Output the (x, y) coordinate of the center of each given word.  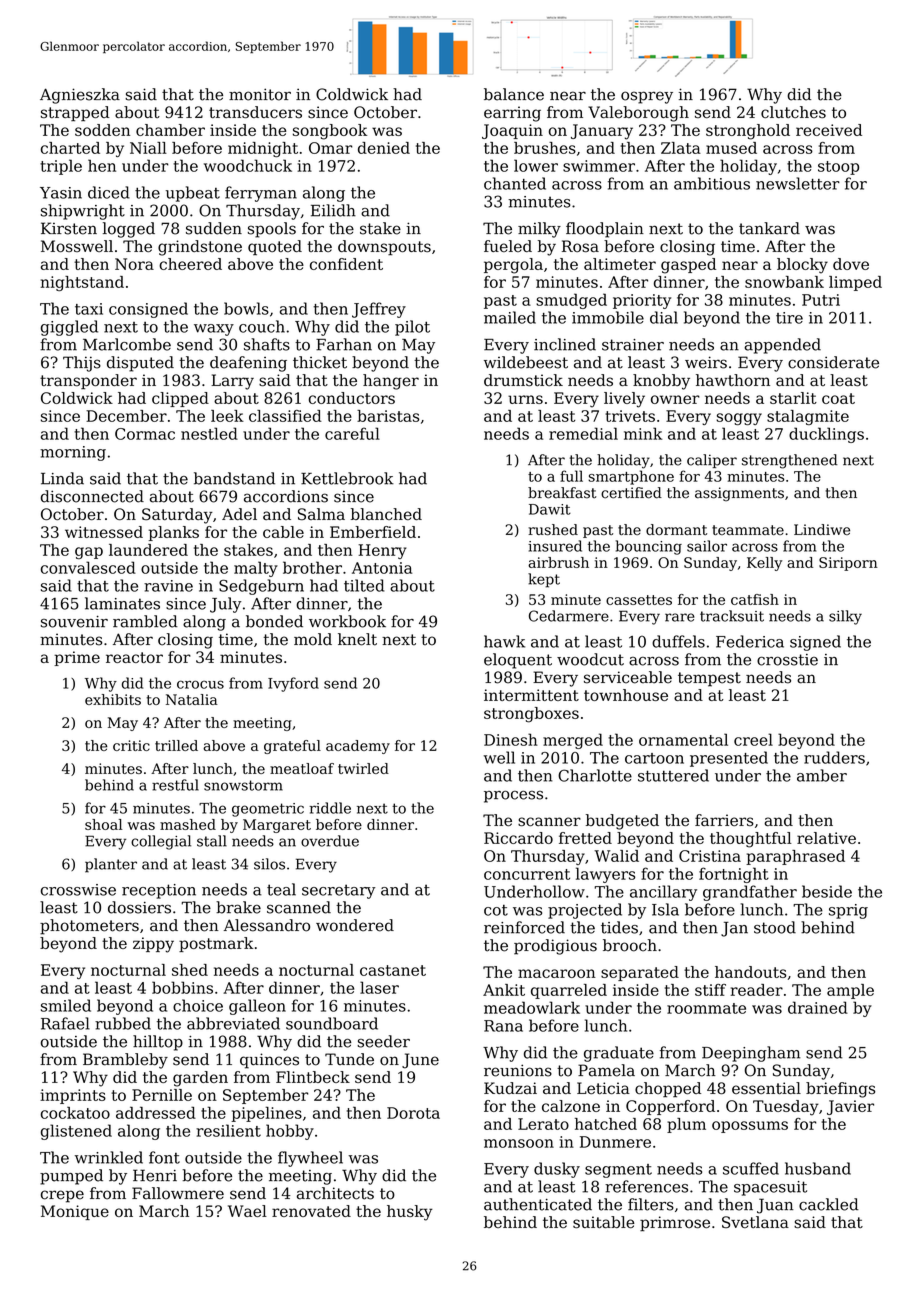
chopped (668, 1090)
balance (514, 94)
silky (845, 617)
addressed (156, 1112)
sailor (707, 546)
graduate (619, 1054)
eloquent (518, 661)
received (829, 130)
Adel (239, 514)
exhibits (113, 699)
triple (61, 167)
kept (544, 580)
